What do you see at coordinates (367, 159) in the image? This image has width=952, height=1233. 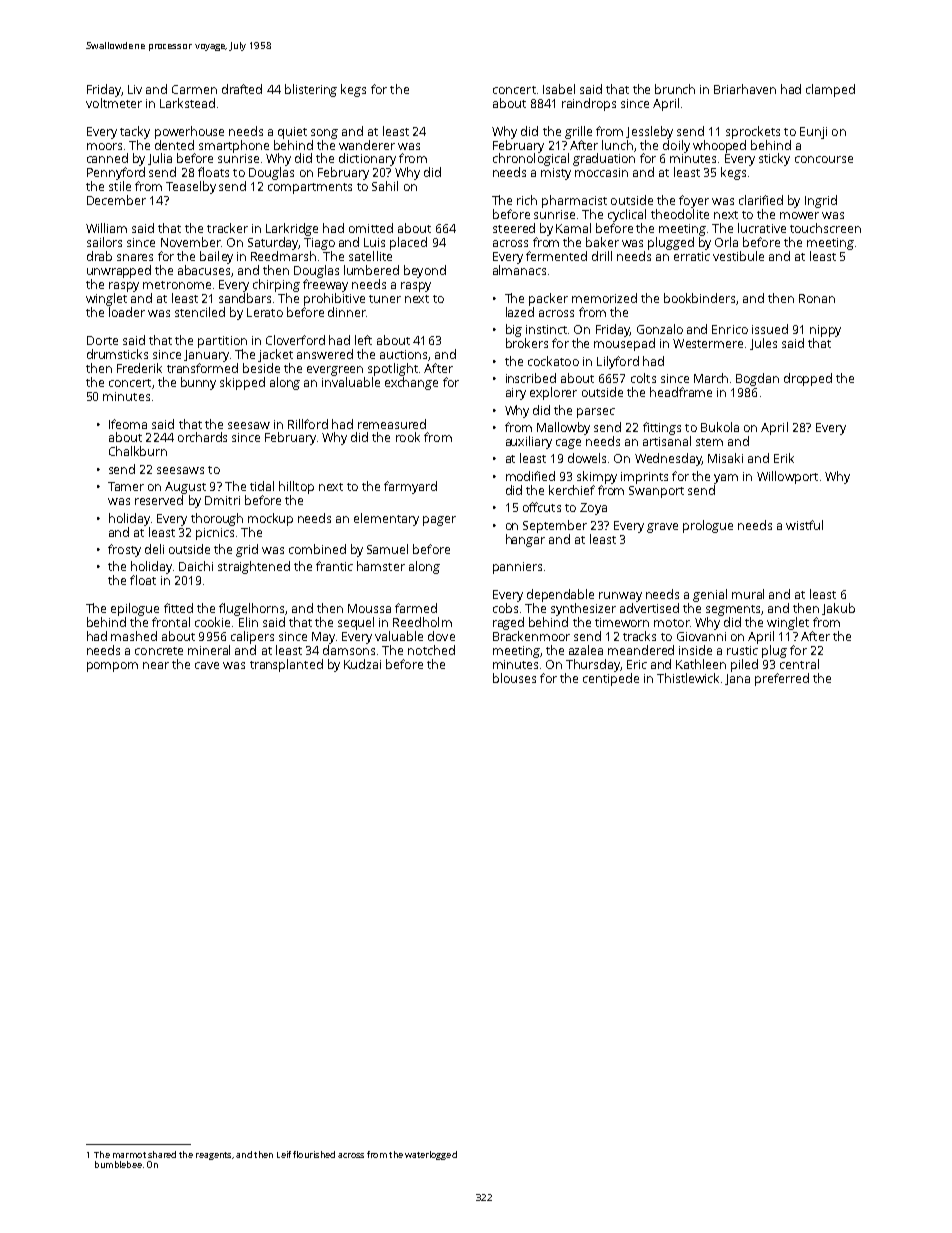 I see `dictionary` at bounding box center [367, 159].
